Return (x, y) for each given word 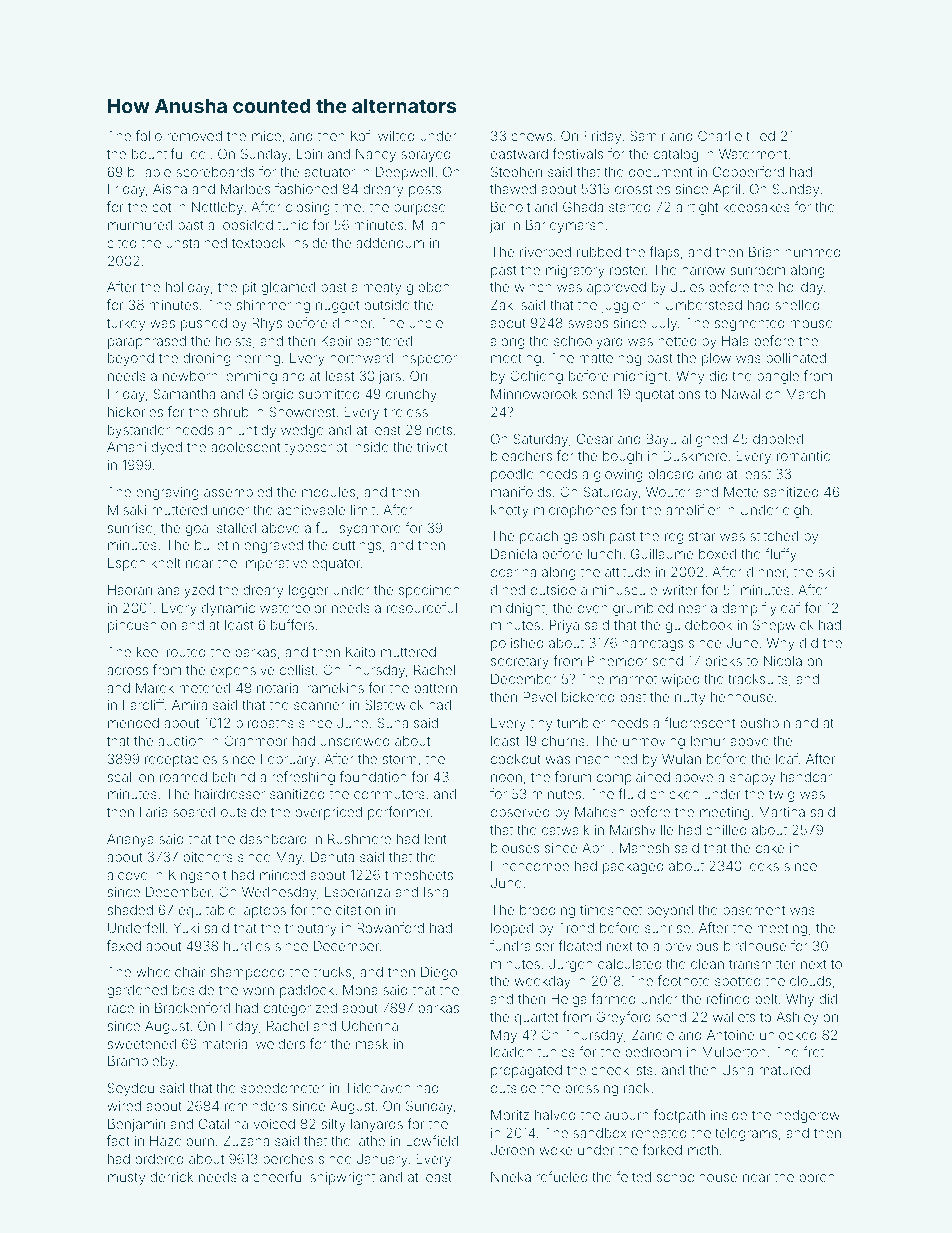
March (805, 394)
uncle (426, 323)
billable (149, 172)
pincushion (142, 626)
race (121, 1009)
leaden (511, 1052)
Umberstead (704, 305)
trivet (432, 447)
